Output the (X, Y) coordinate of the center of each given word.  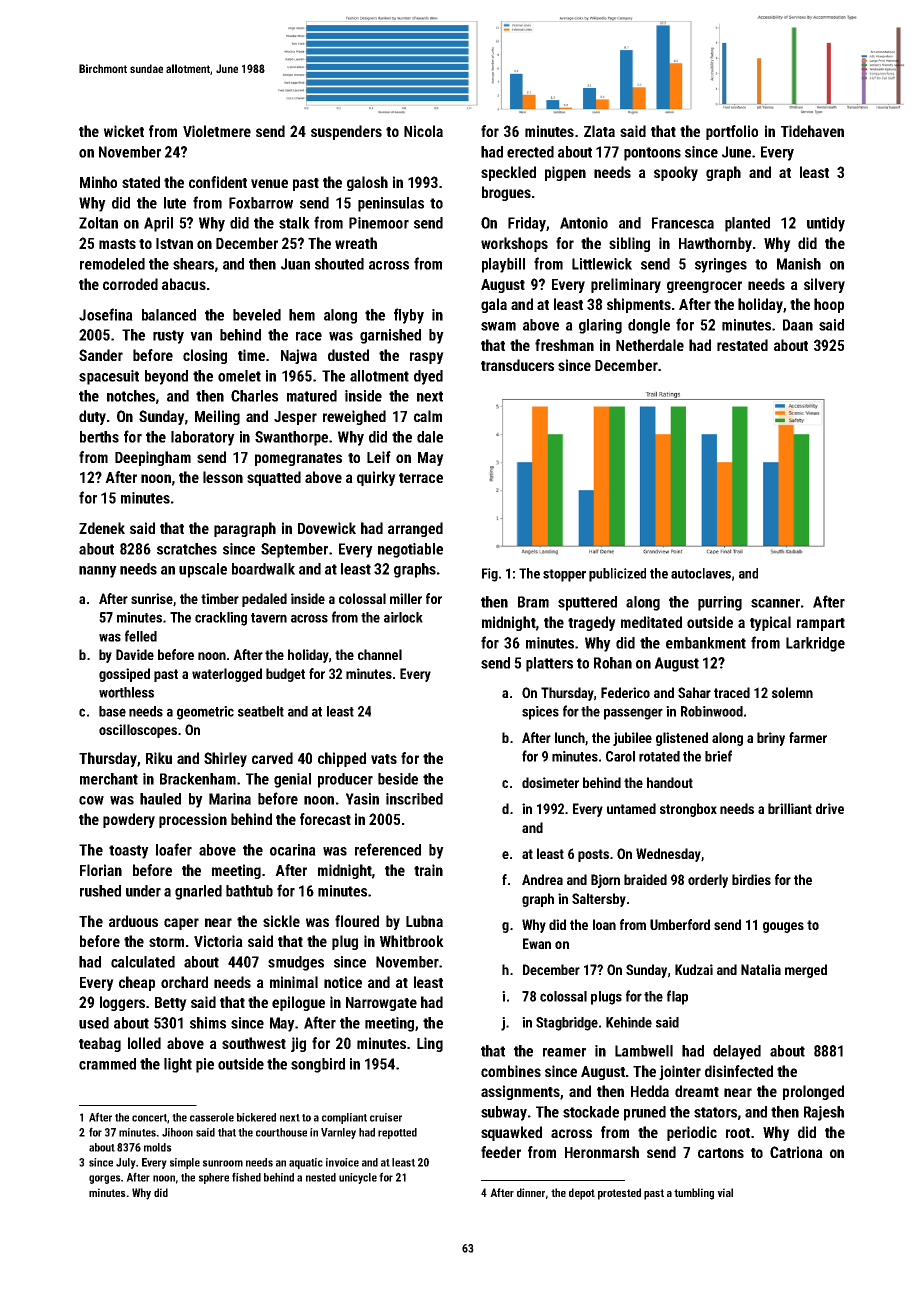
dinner (531, 1192)
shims (208, 1023)
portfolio (732, 132)
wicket (124, 131)
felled (141, 636)
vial (725, 1192)
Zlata (599, 131)
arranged (415, 529)
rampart (821, 624)
